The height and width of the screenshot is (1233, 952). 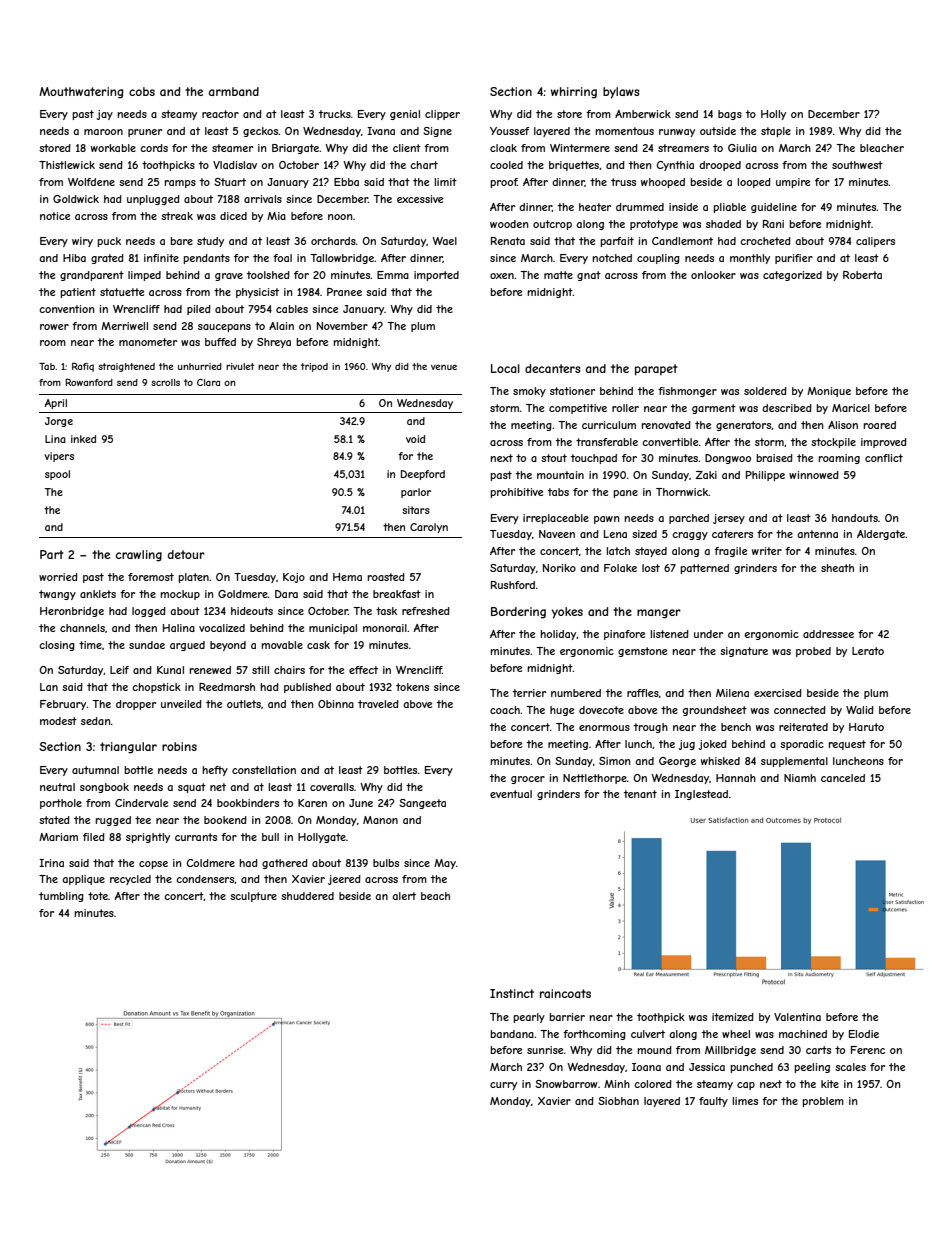 What do you see at coordinates (444, 241) in the screenshot?
I see `Wael` at bounding box center [444, 241].
